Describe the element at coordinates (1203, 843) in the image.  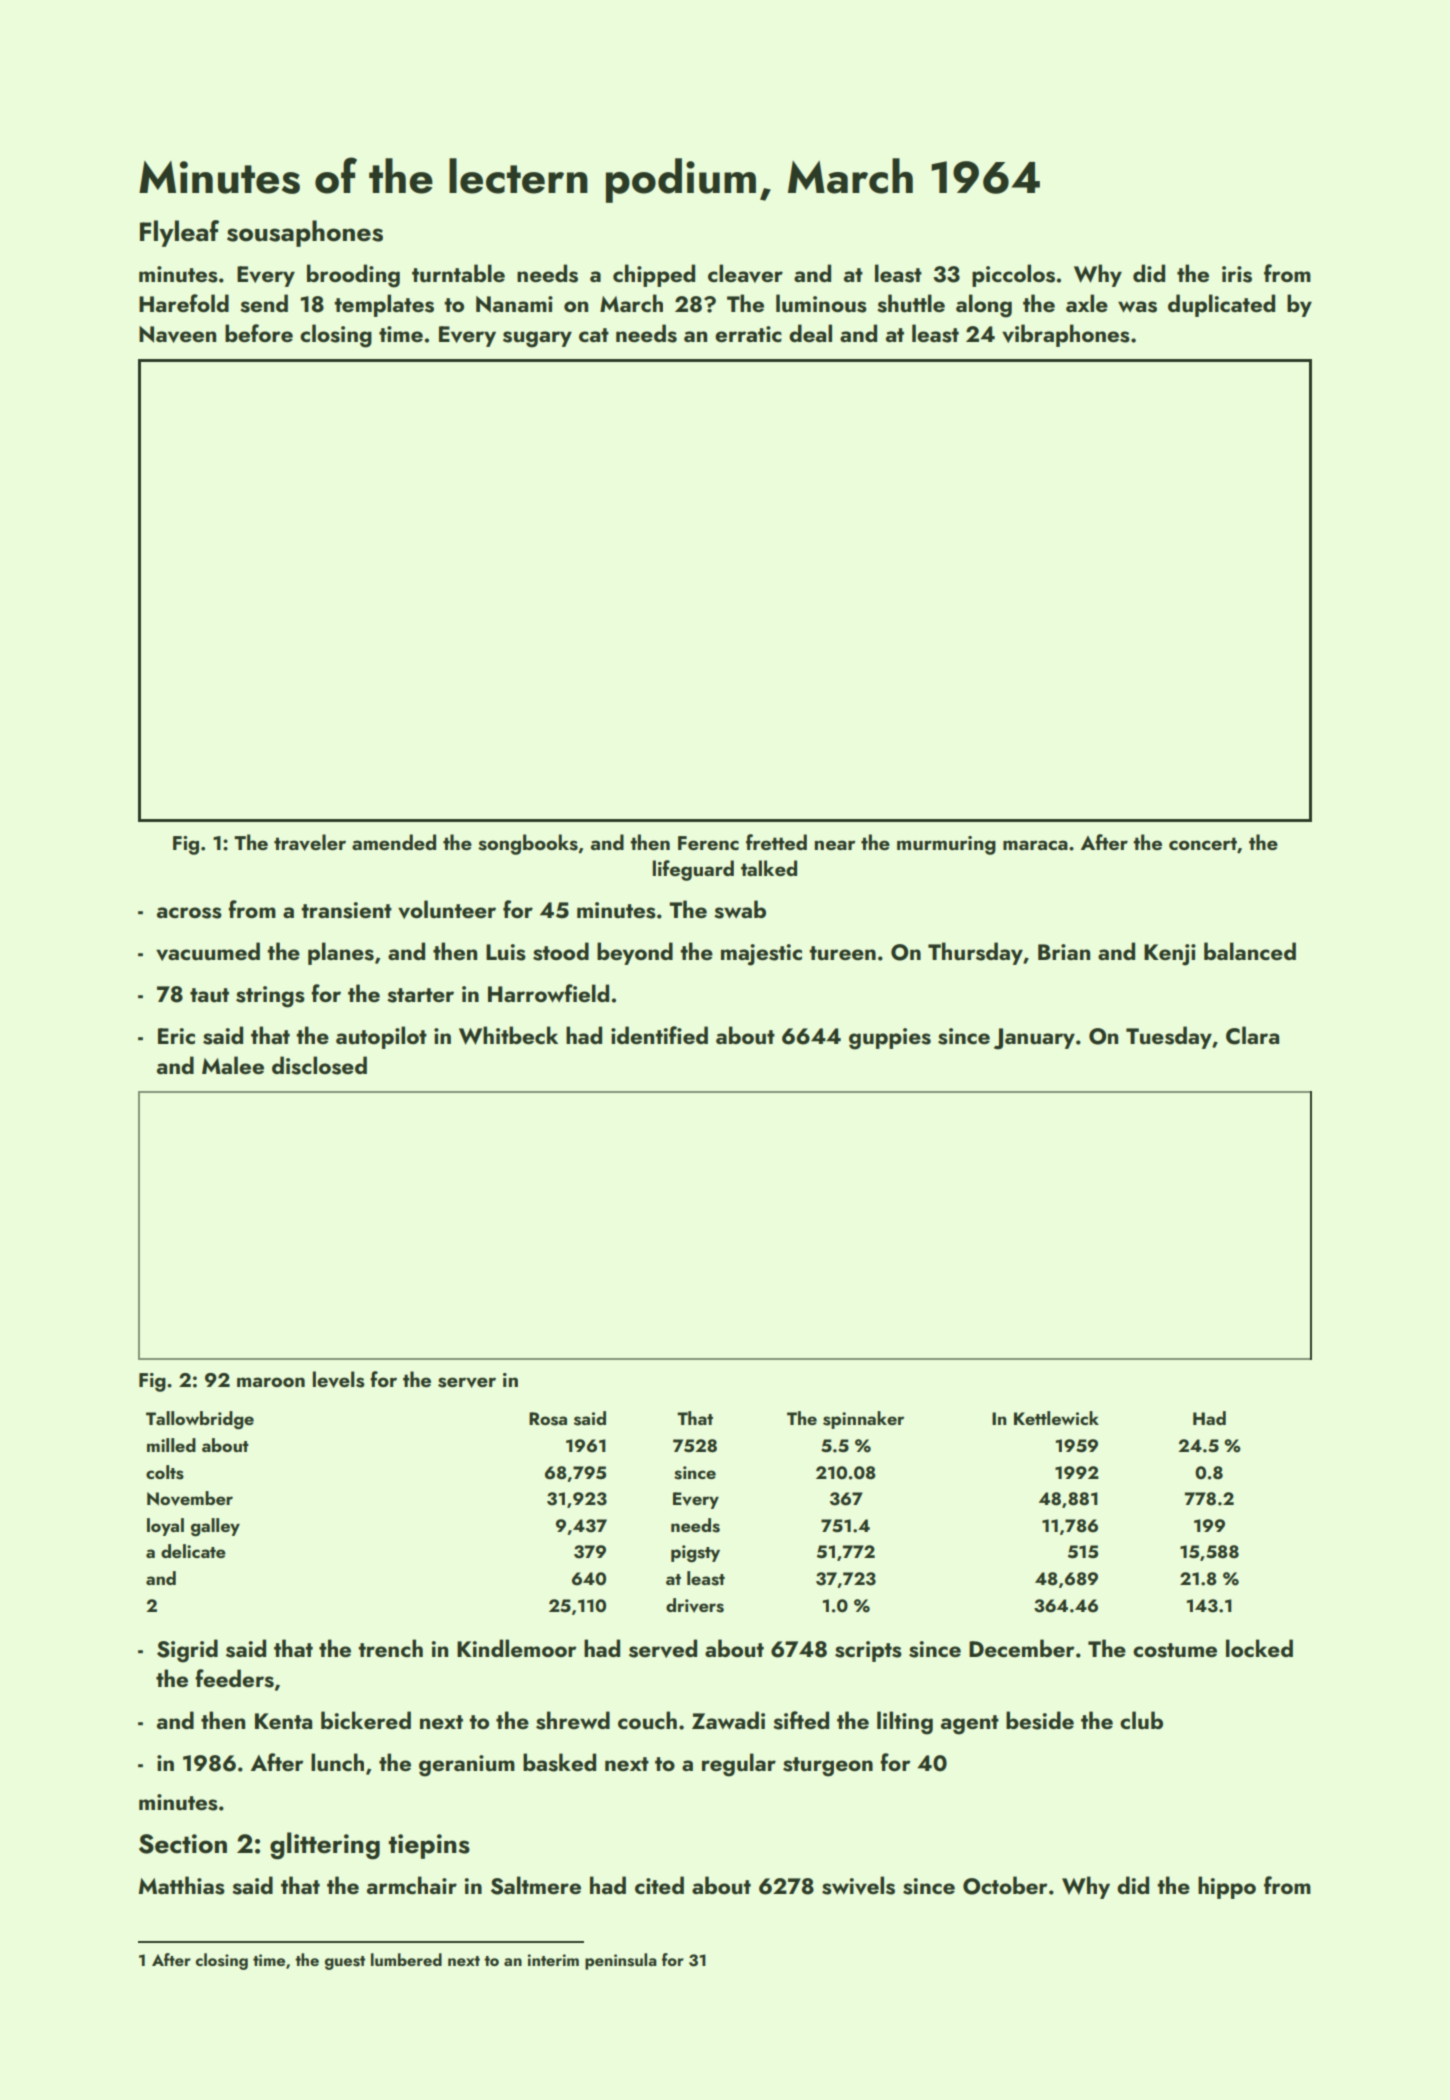
I see `concert` at that location.
